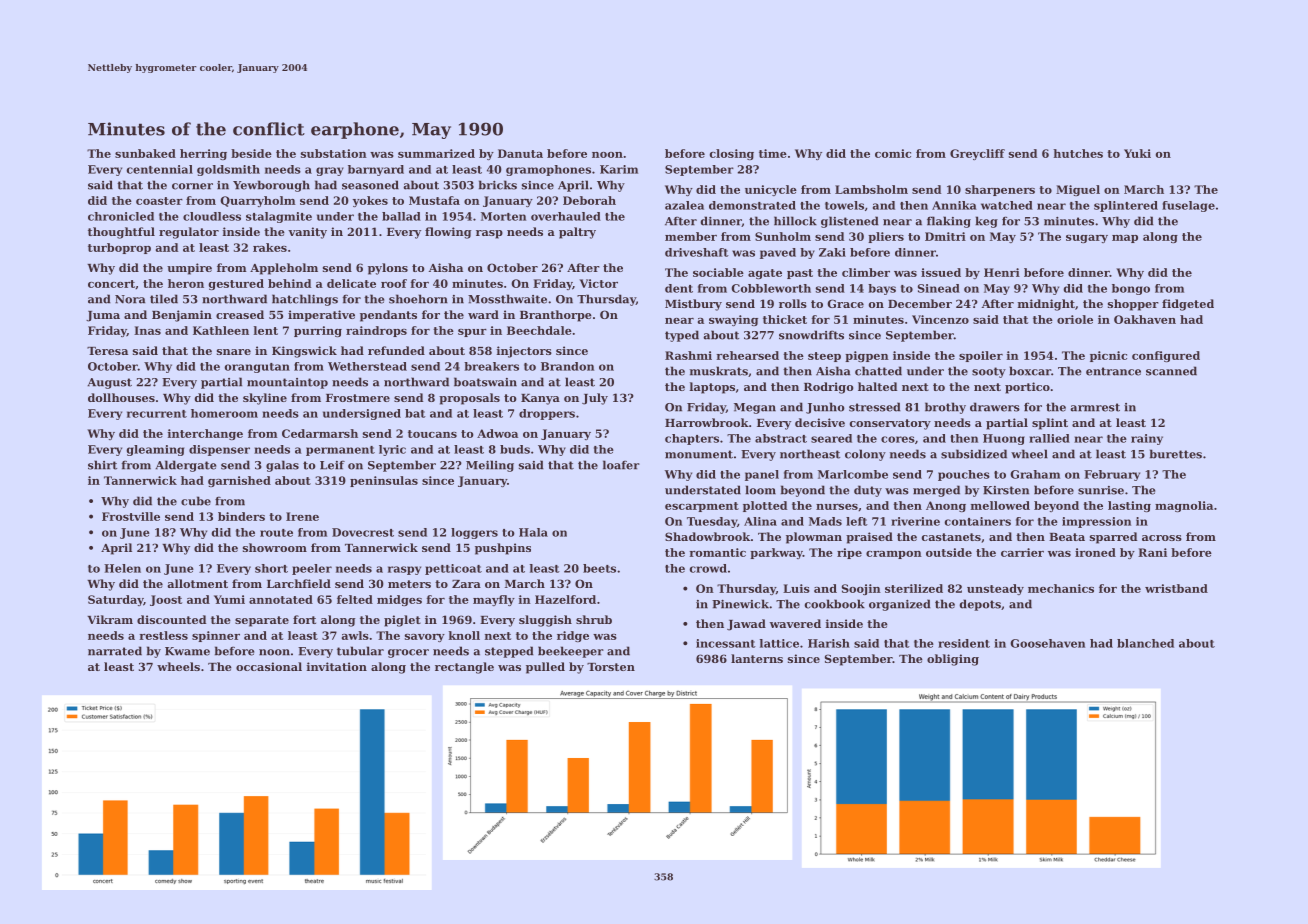 The height and width of the screenshot is (924, 1308). I want to click on orangutan, so click(257, 368).
